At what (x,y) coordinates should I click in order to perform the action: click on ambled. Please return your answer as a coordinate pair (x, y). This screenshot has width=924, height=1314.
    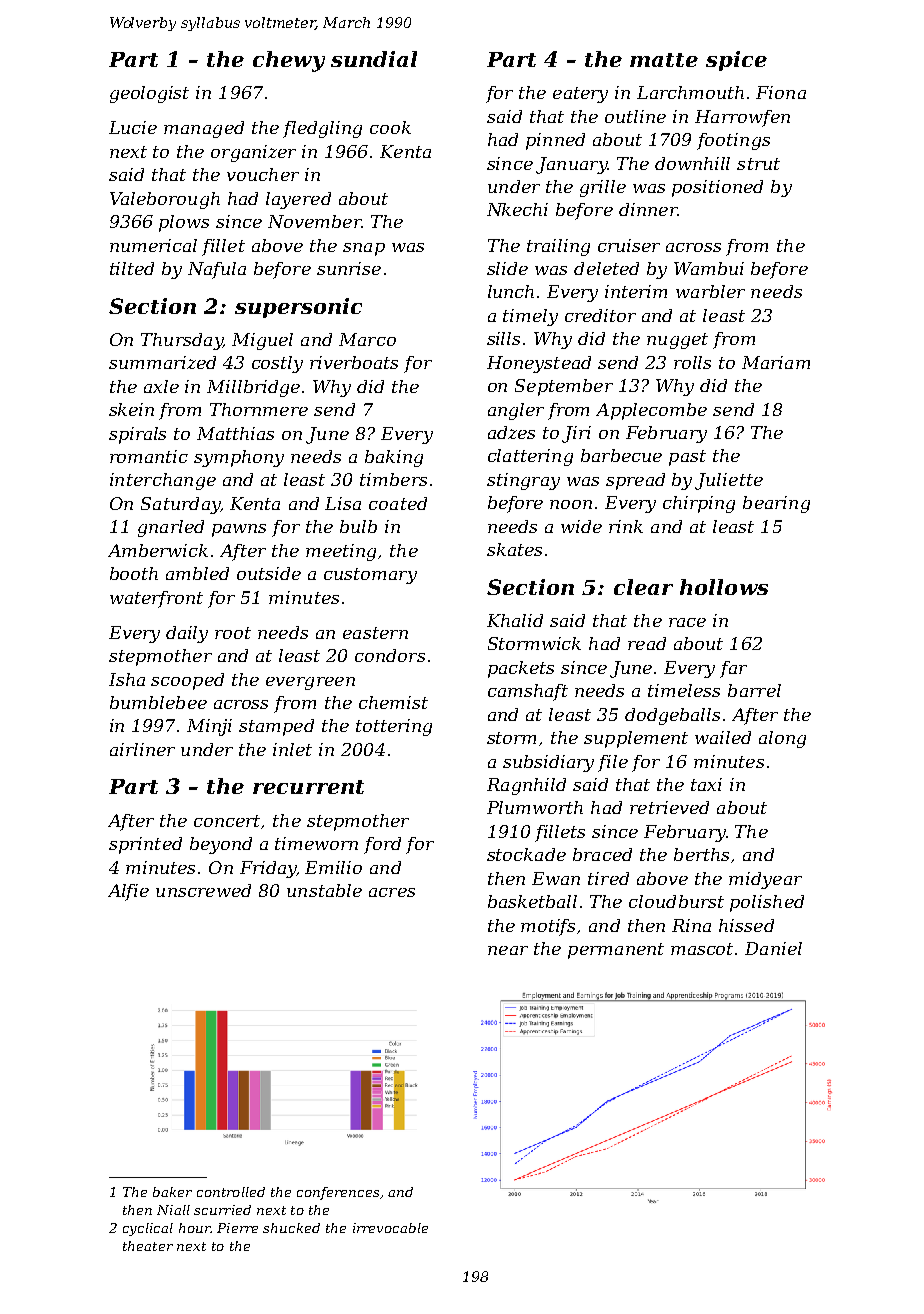
    Looking at the image, I should click on (197, 573).
